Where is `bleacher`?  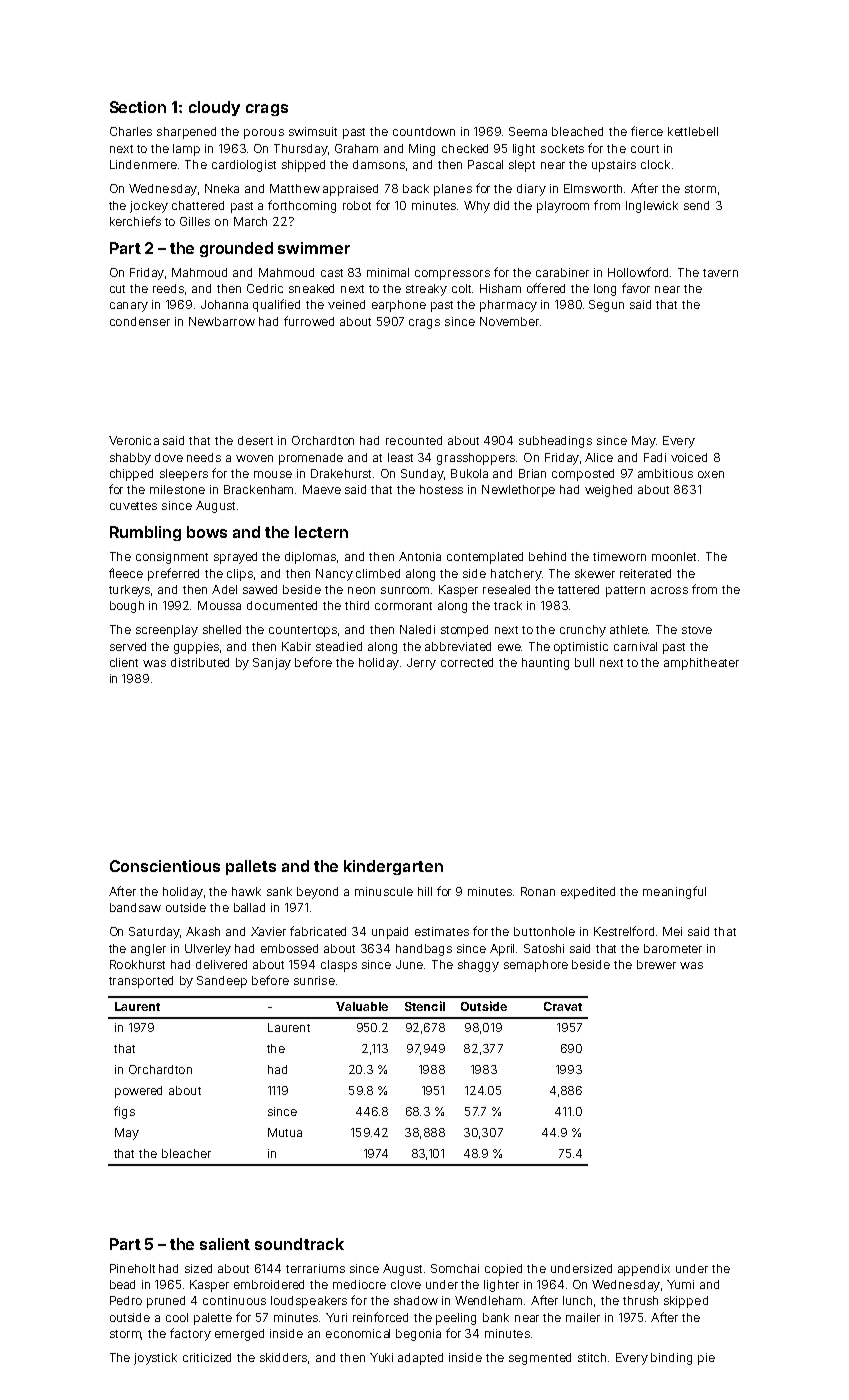
bleacher is located at coordinates (186, 1153).
